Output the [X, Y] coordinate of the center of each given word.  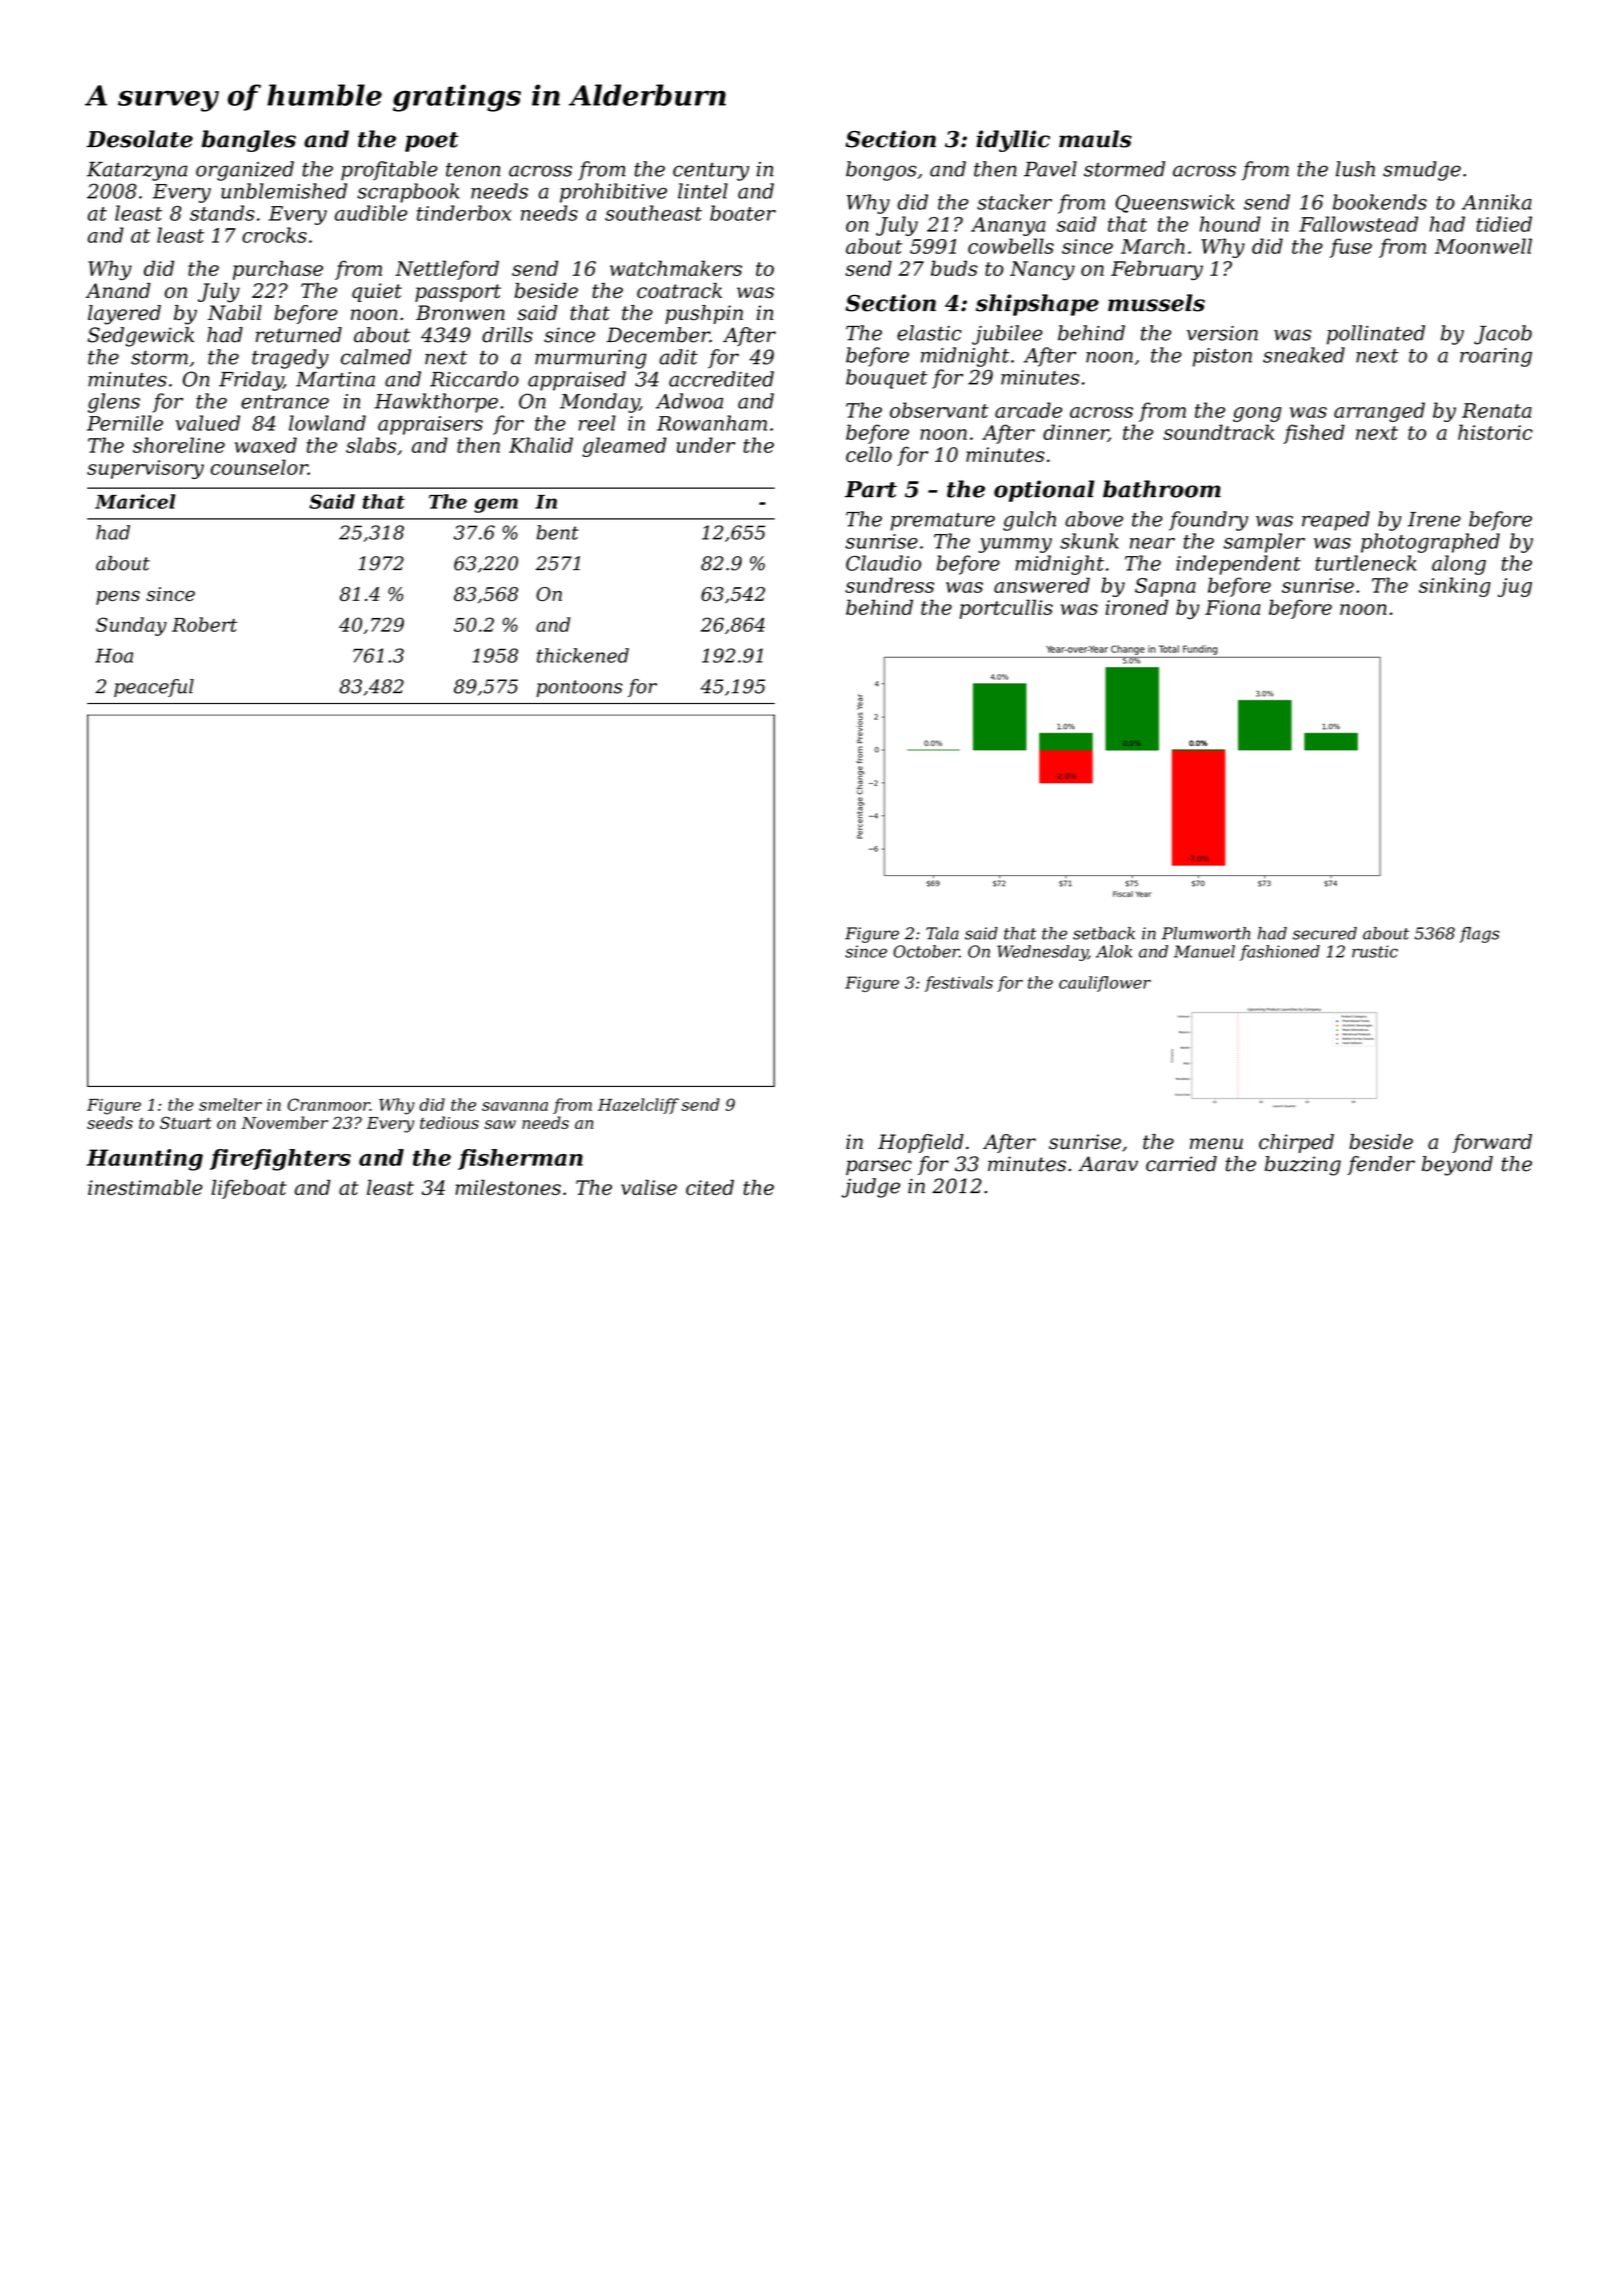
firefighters [280, 1160]
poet [432, 142]
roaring [1496, 357]
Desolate [139, 139]
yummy [1015, 545]
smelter [230, 1104]
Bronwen [460, 313]
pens [118, 598]
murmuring [591, 359]
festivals [959, 984]
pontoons [579, 688]
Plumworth [1206, 933]
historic [1495, 432]
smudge [1422, 171]
